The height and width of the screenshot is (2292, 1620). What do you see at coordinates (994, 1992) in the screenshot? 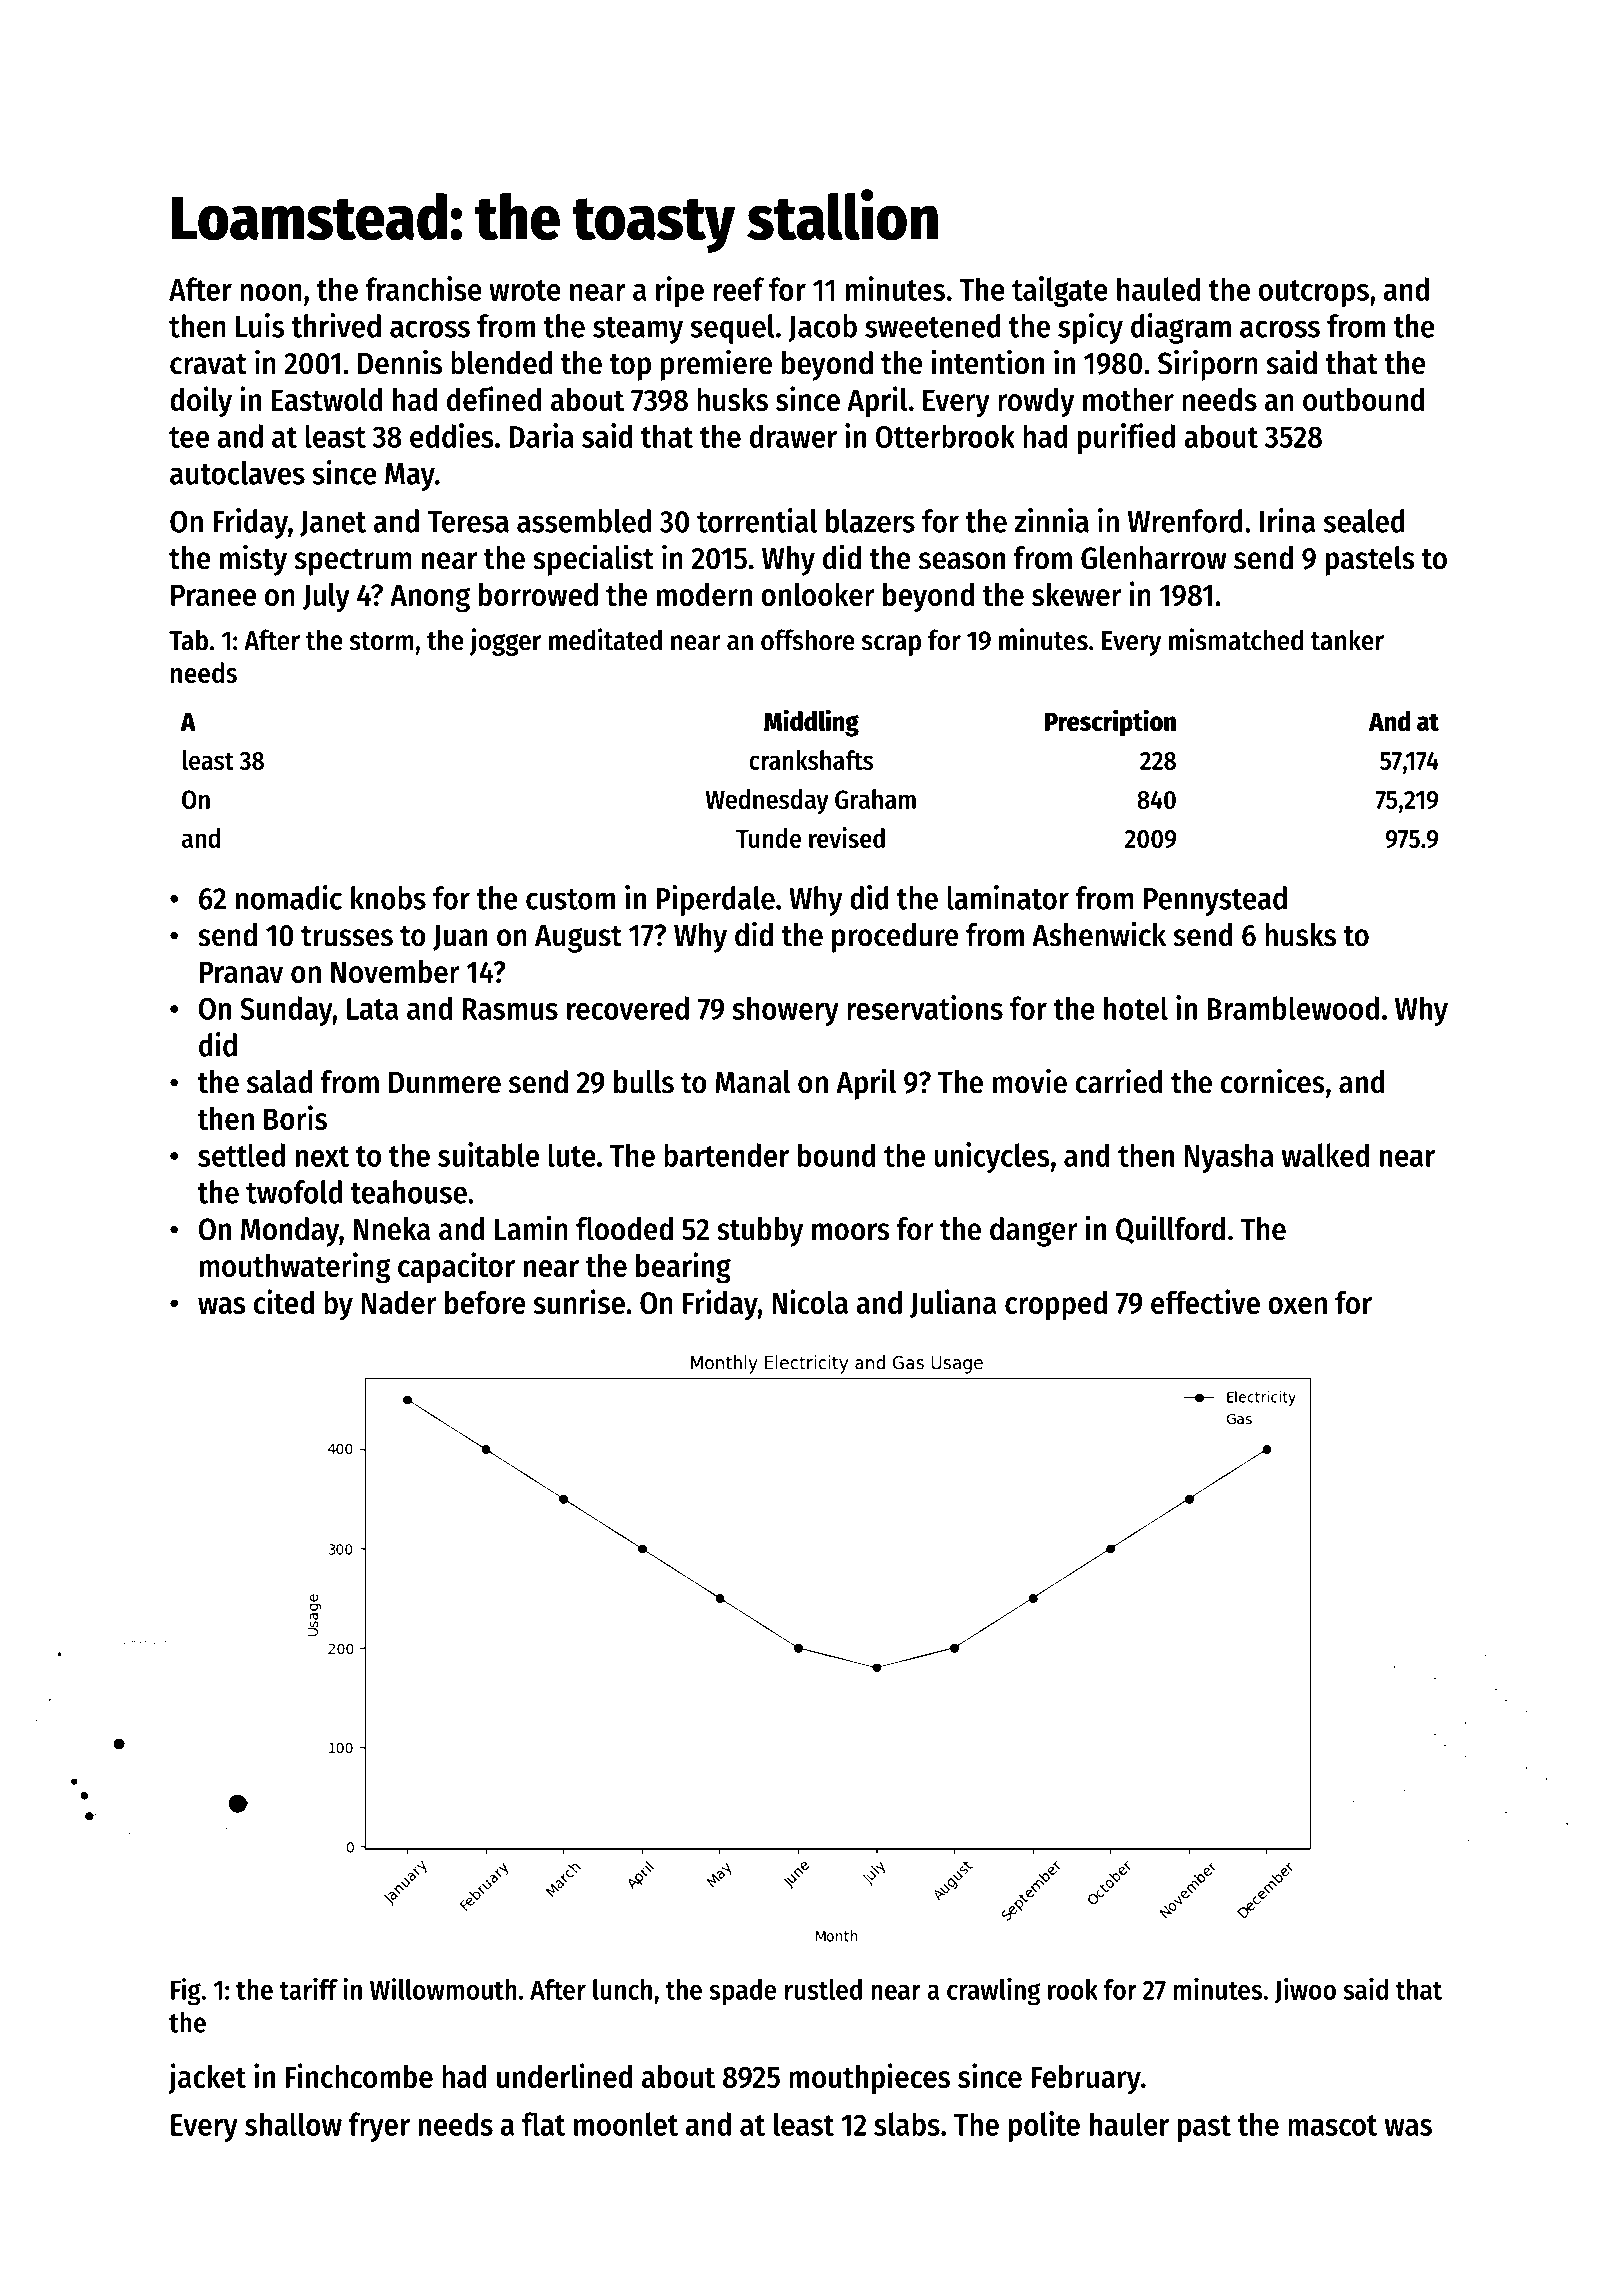
I see `crawling` at bounding box center [994, 1992].
